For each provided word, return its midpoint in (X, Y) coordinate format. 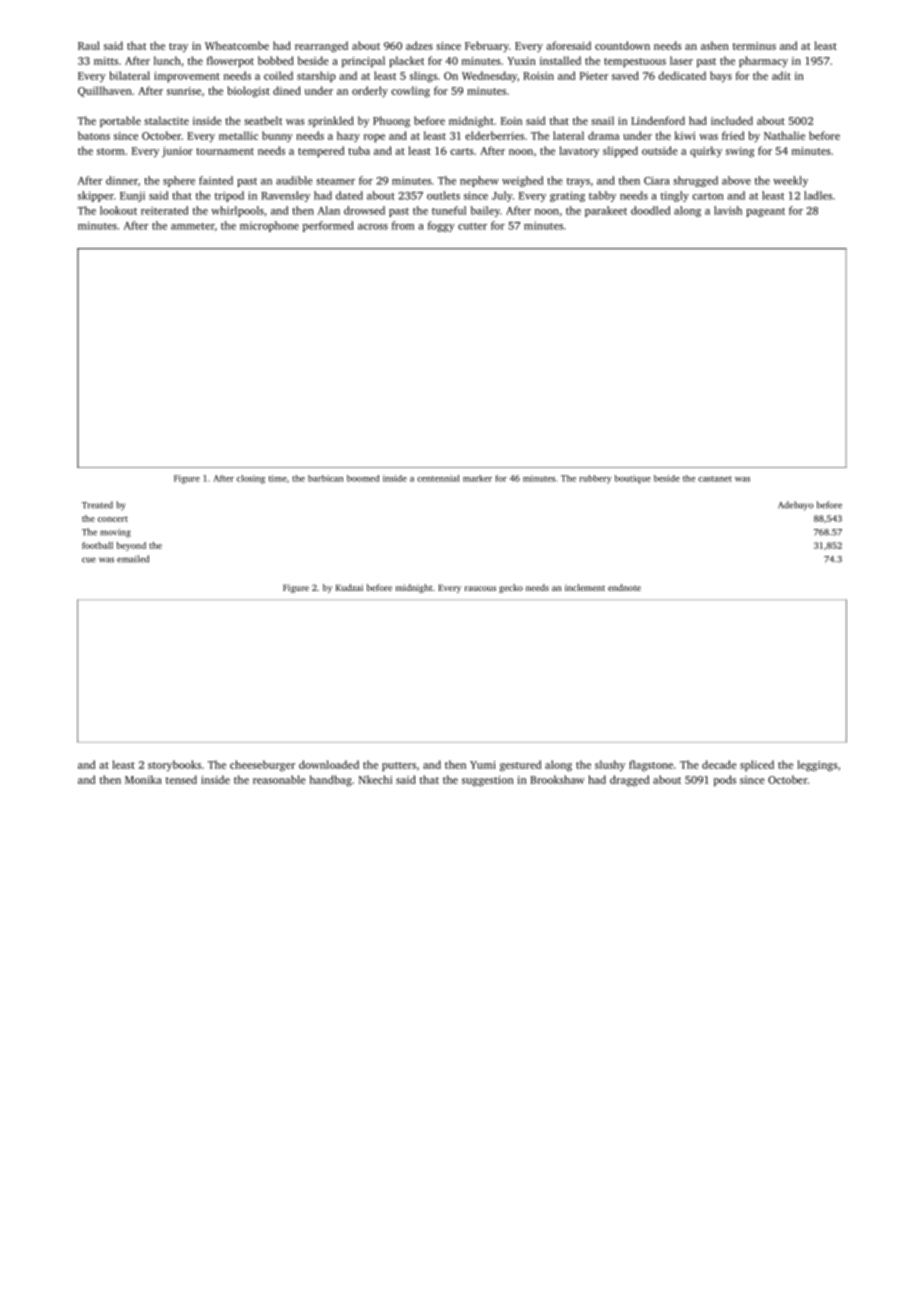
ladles (818, 195)
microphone (269, 226)
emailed (133, 559)
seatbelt (263, 120)
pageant (765, 212)
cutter (472, 226)
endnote (624, 587)
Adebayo (795, 506)
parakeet (606, 211)
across (373, 227)
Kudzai (349, 587)
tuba (359, 150)
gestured (521, 766)
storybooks (174, 766)
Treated (97, 505)
